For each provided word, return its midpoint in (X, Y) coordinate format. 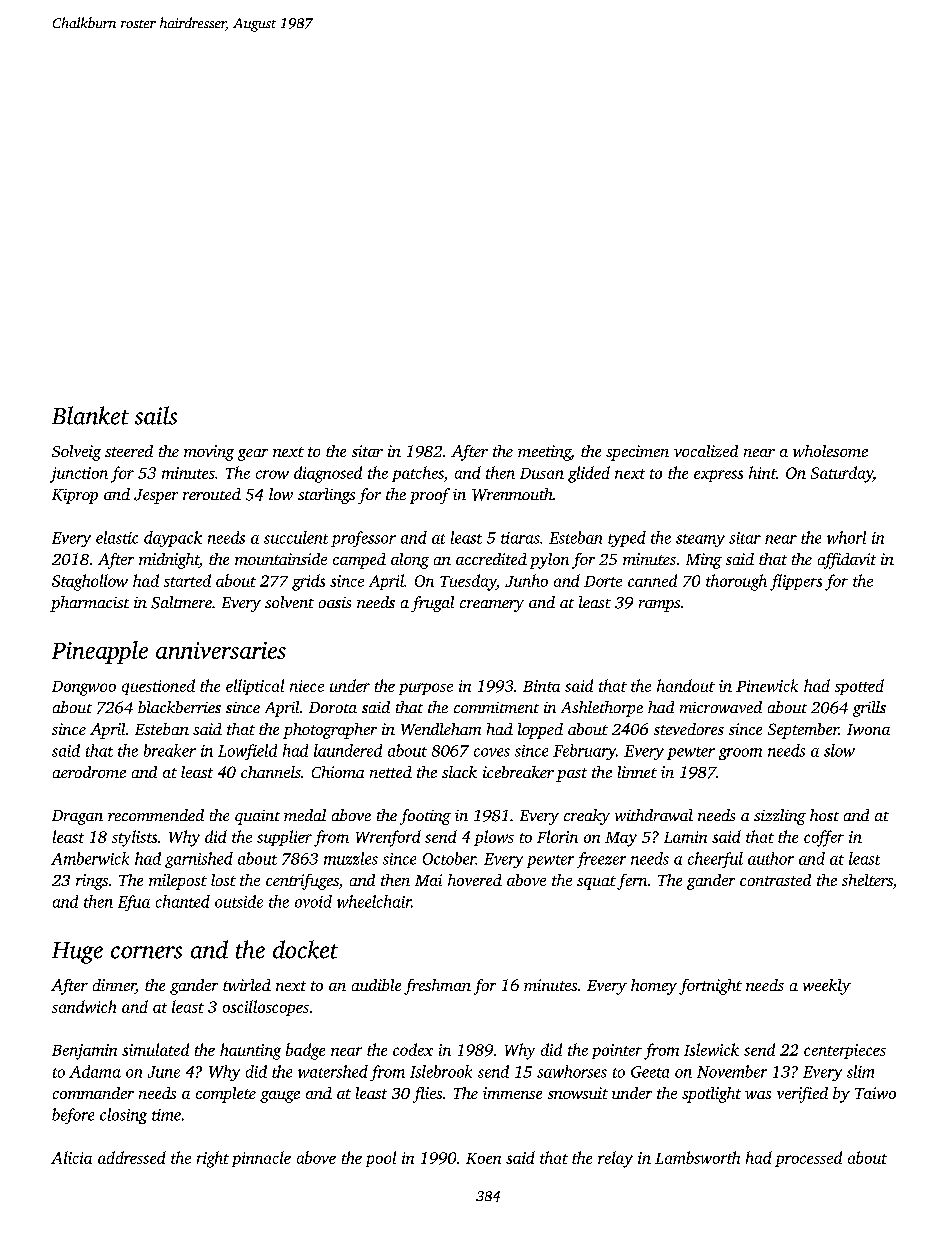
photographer (330, 731)
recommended (156, 815)
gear (253, 455)
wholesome (830, 451)
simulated (155, 1049)
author (771, 858)
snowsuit (578, 1093)
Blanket (90, 415)
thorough (736, 582)
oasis (335, 602)
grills (869, 709)
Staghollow (90, 582)
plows (494, 838)
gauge (280, 1097)
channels (271, 772)
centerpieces (845, 1051)
